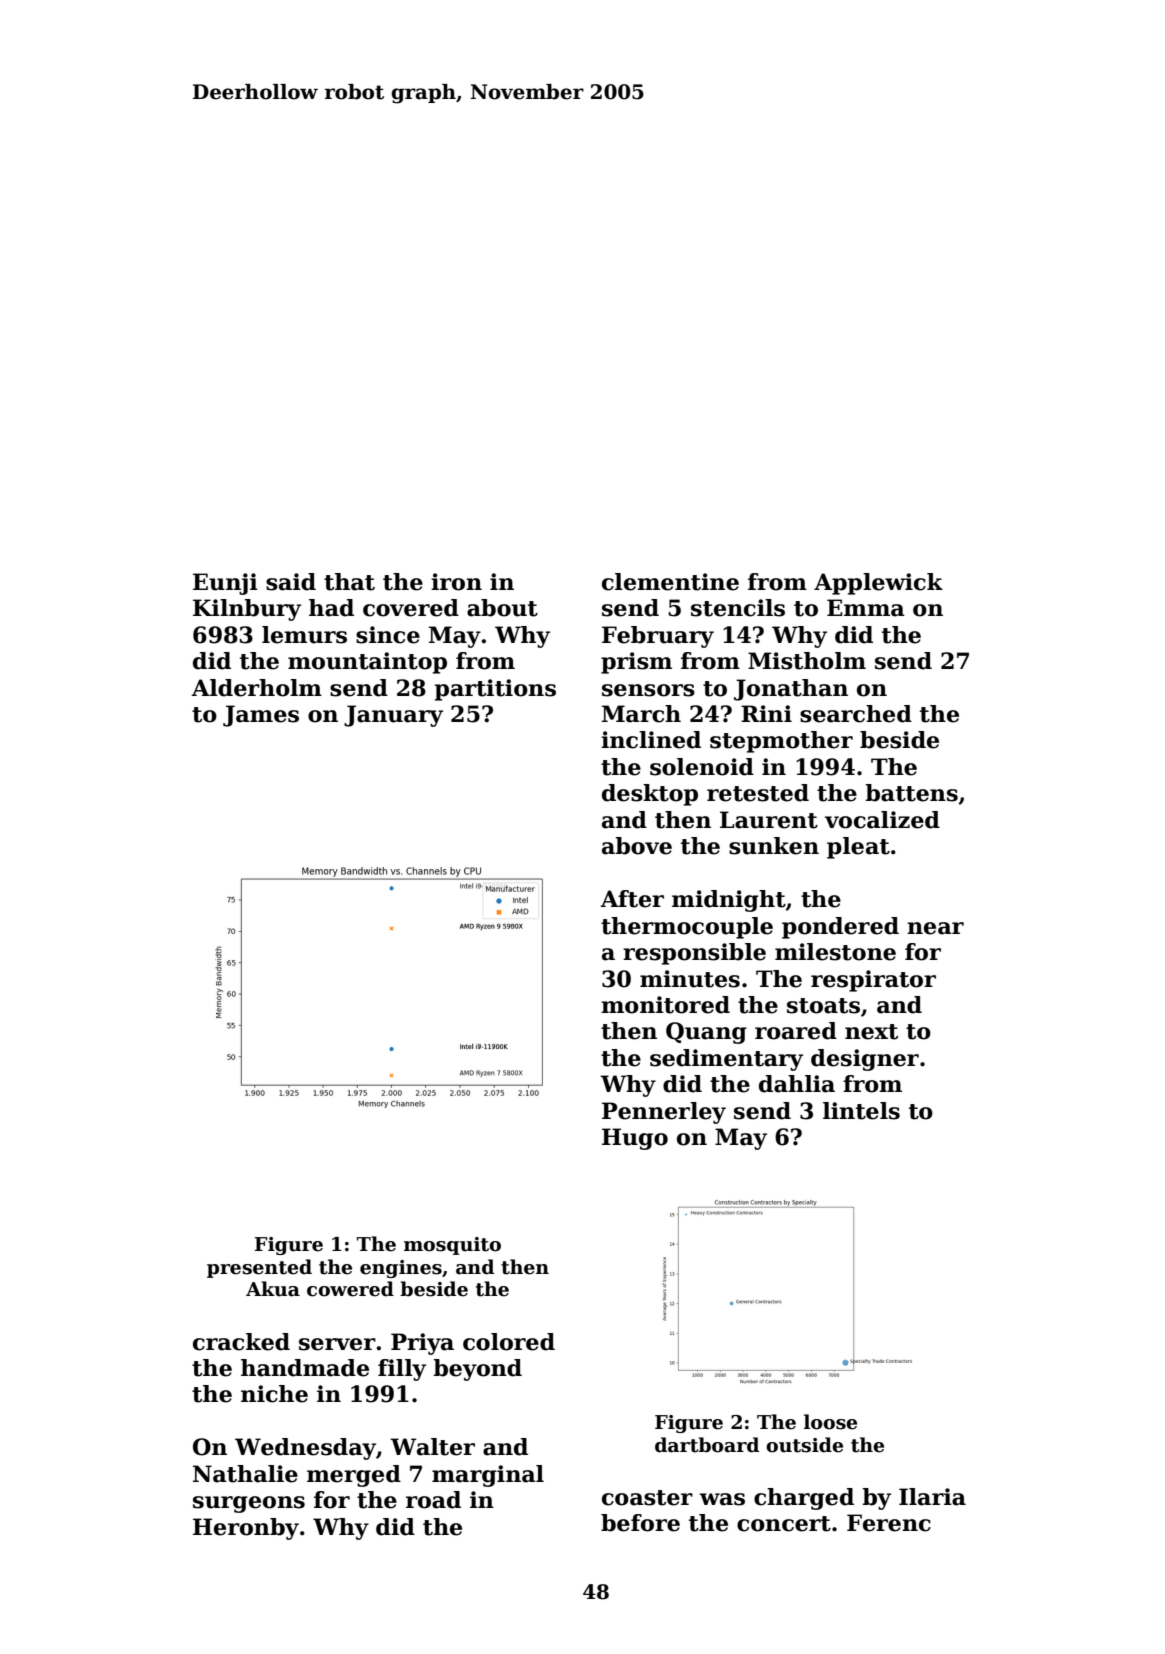 Image resolution: width=1165 pixels, height=1654 pixels. Describe the element at coordinates (354, 1476) in the screenshot. I see `merged` at that location.
